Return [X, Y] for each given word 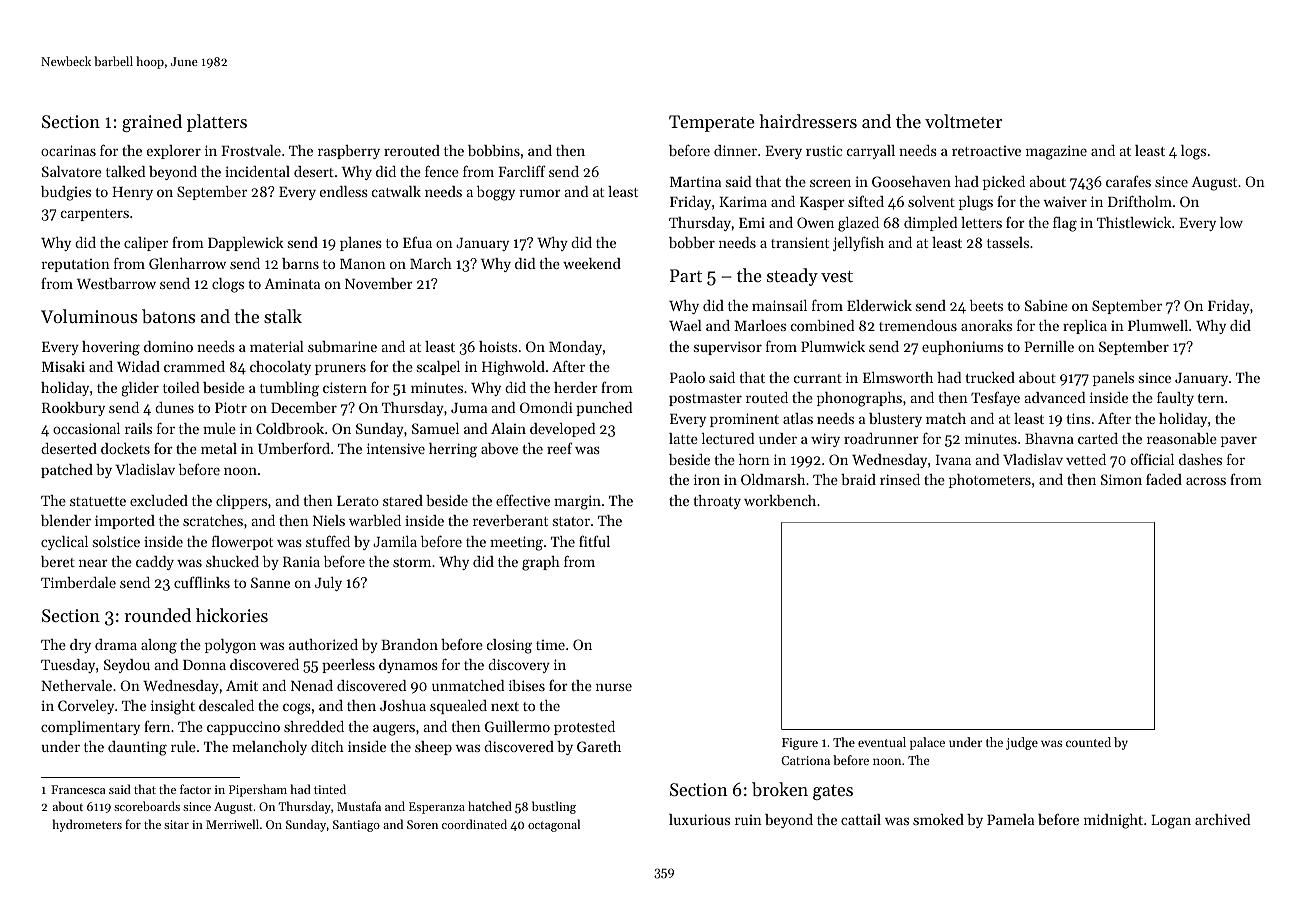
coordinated [474, 824]
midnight [1113, 821]
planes [361, 244]
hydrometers [87, 825]
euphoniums [962, 348]
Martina [695, 181]
